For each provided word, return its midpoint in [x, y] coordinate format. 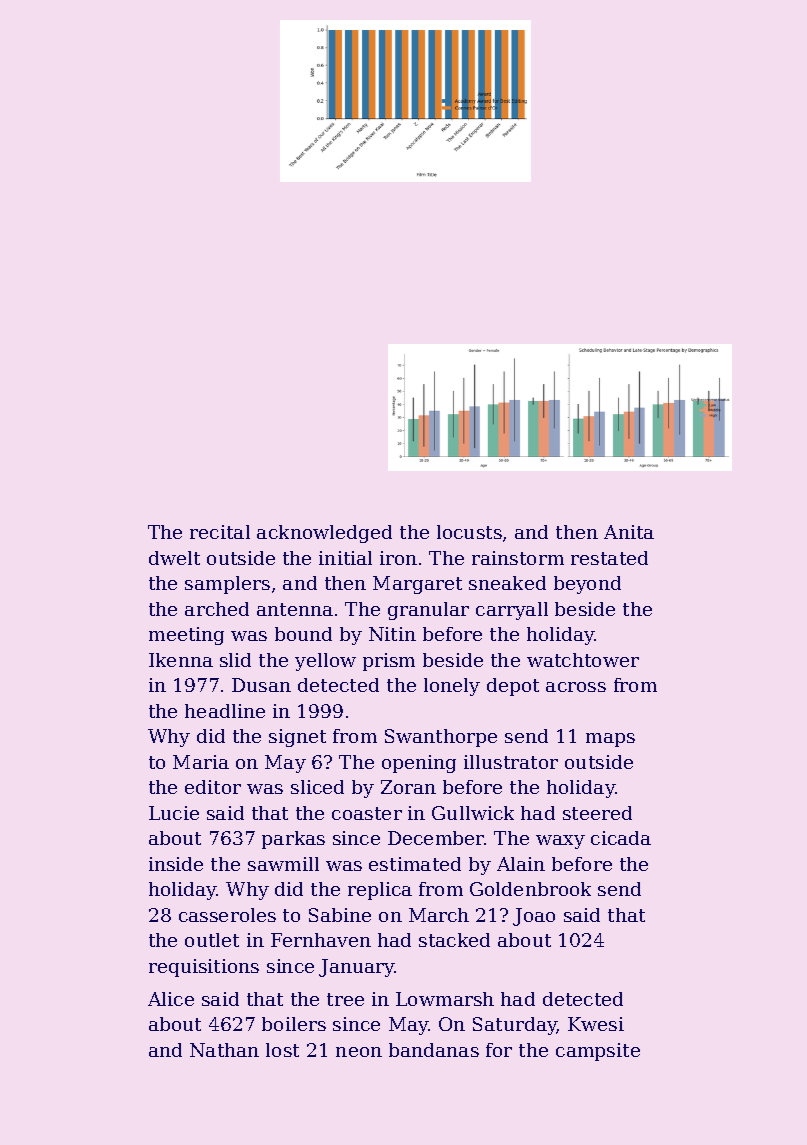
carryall [512, 611]
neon [359, 1052]
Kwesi [596, 1024]
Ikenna [181, 660]
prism [389, 662]
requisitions [204, 968]
